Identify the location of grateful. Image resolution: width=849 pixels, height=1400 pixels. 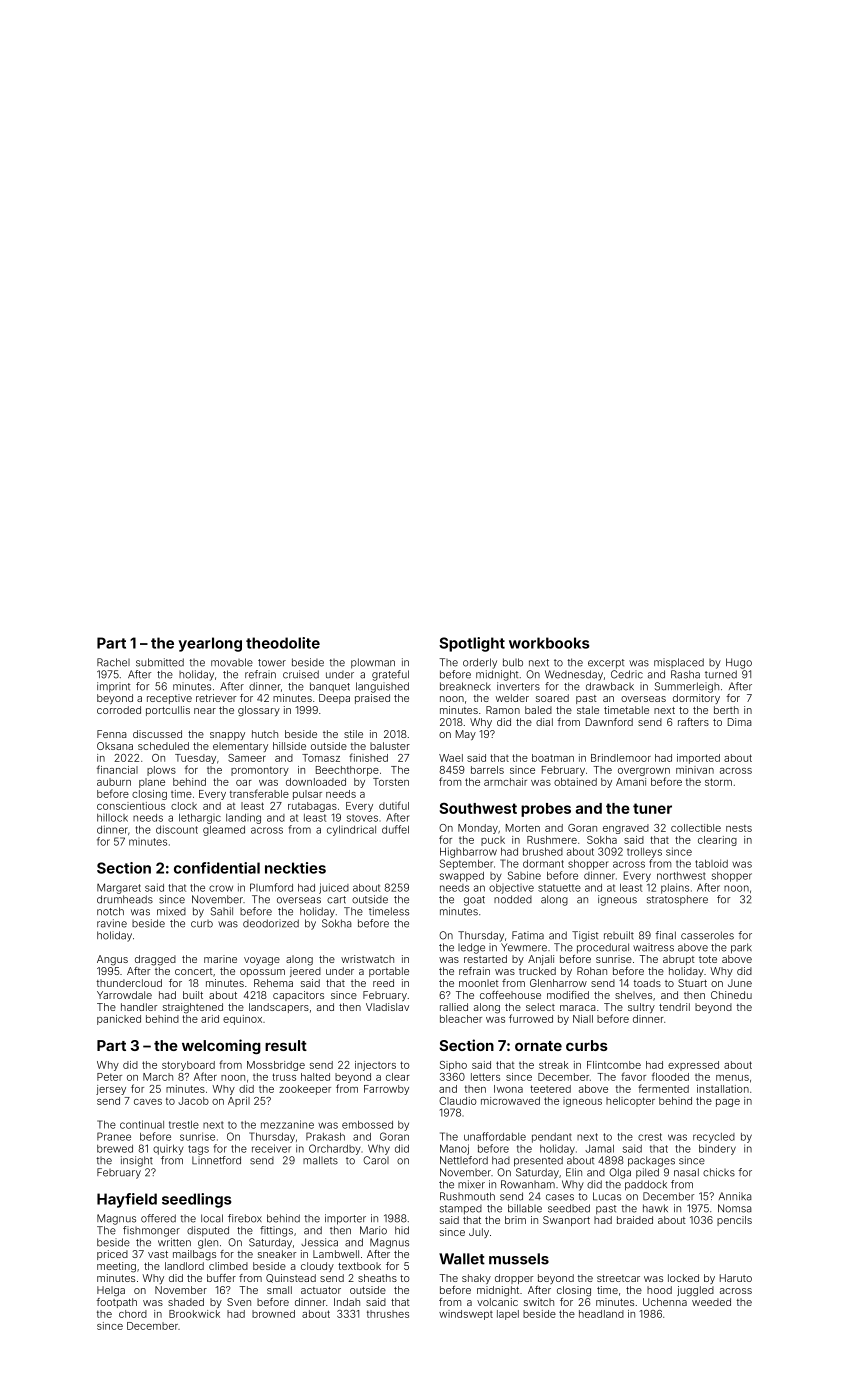
(390, 675).
